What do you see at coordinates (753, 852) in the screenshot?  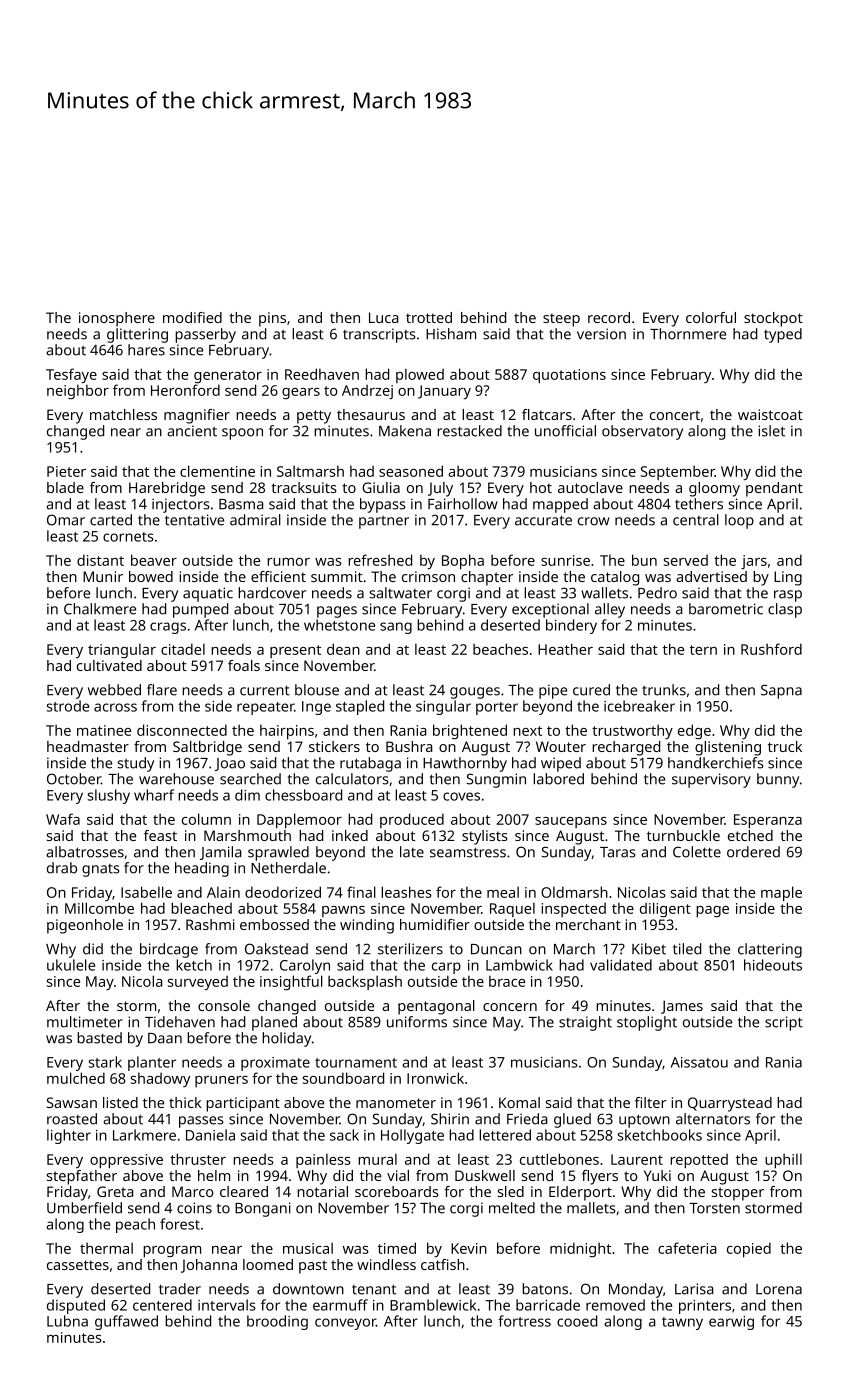 I see `ordered` at bounding box center [753, 852].
